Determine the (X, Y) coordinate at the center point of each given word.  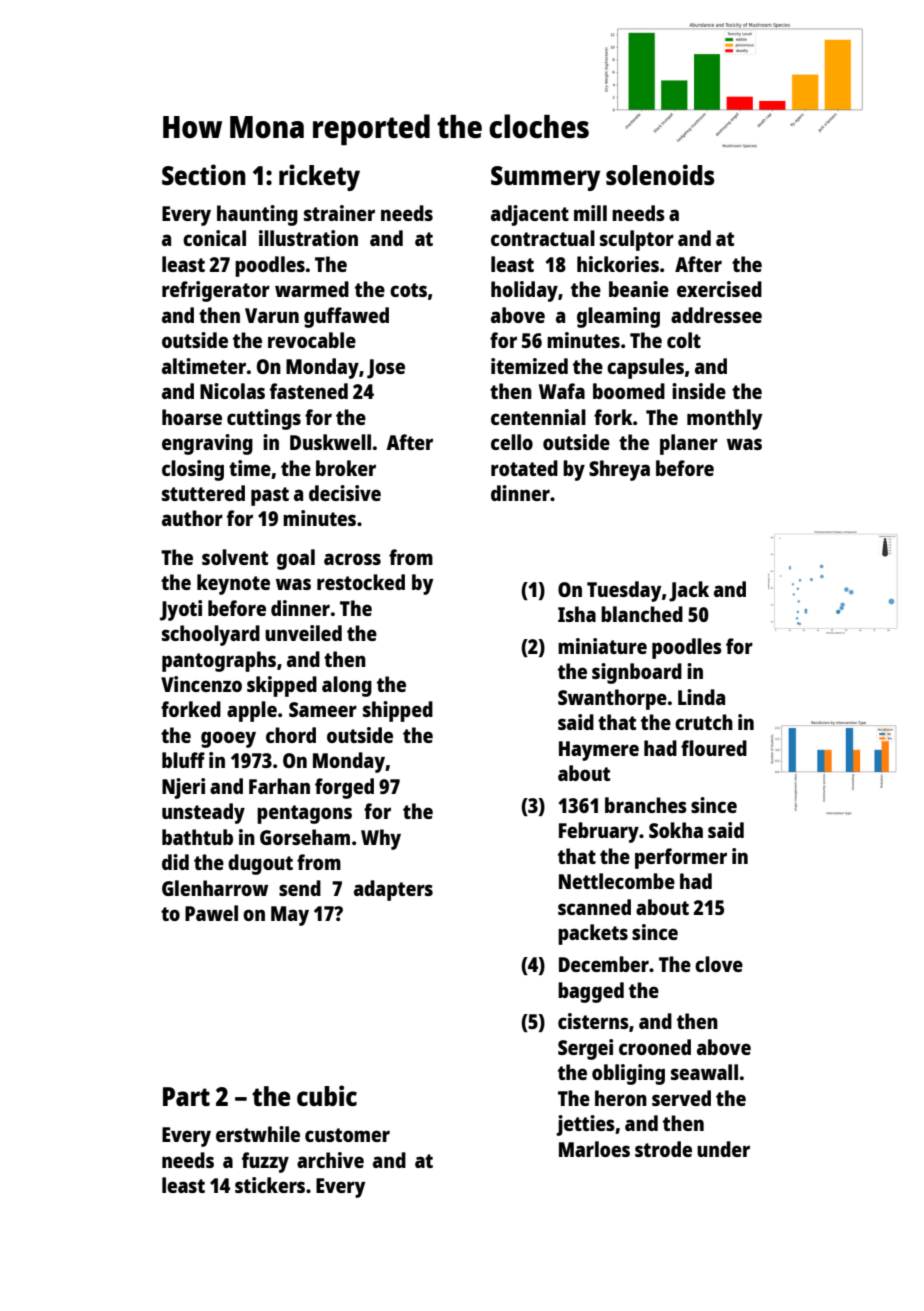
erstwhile (258, 1134)
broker (346, 468)
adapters (393, 890)
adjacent (530, 215)
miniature (602, 646)
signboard (637, 673)
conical (214, 238)
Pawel (211, 913)
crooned (655, 1047)
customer (347, 1135)
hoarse (192, 417)
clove (719, 964)
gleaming (618, 317)
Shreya (619, 470)
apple (252, 711)
